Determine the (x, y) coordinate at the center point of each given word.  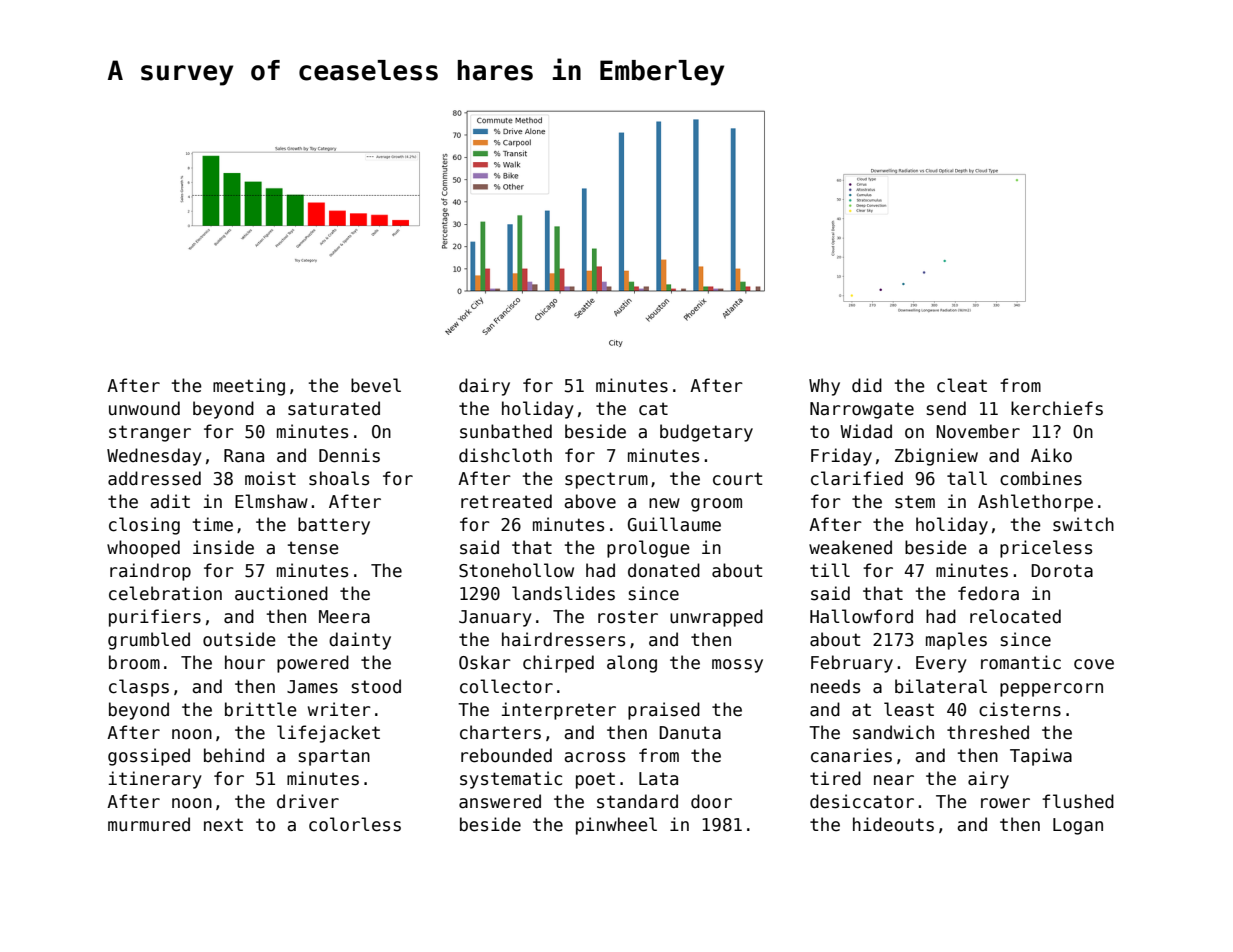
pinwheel (616, 826)
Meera (344, 617)
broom (134, 662)
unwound (144, 408)
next (223, 825)
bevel (376, 385)
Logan (1078, 826)
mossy (737, 666)
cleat (962, 385)
